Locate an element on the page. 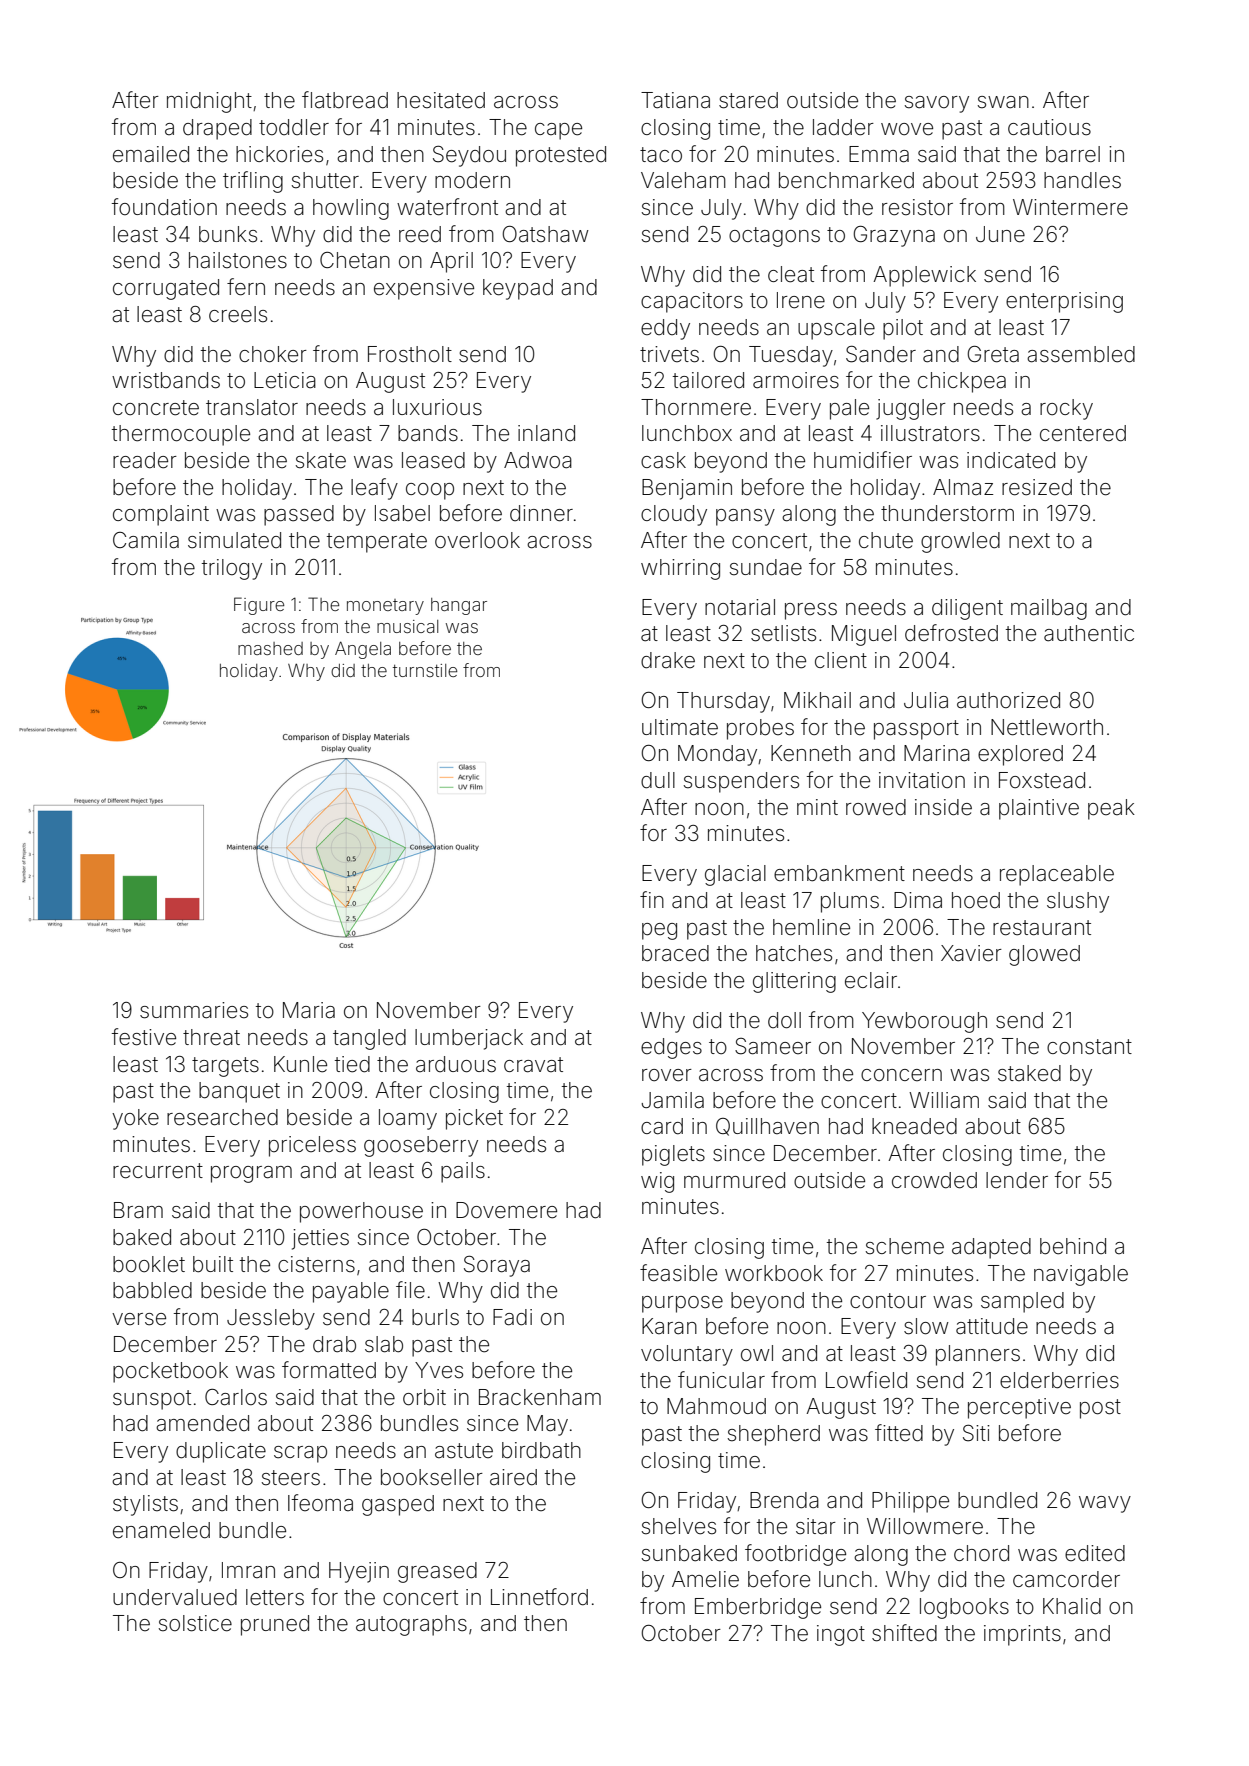 This document has height=1766, width=1249. workbook is located at coordinates (774, 1273).
